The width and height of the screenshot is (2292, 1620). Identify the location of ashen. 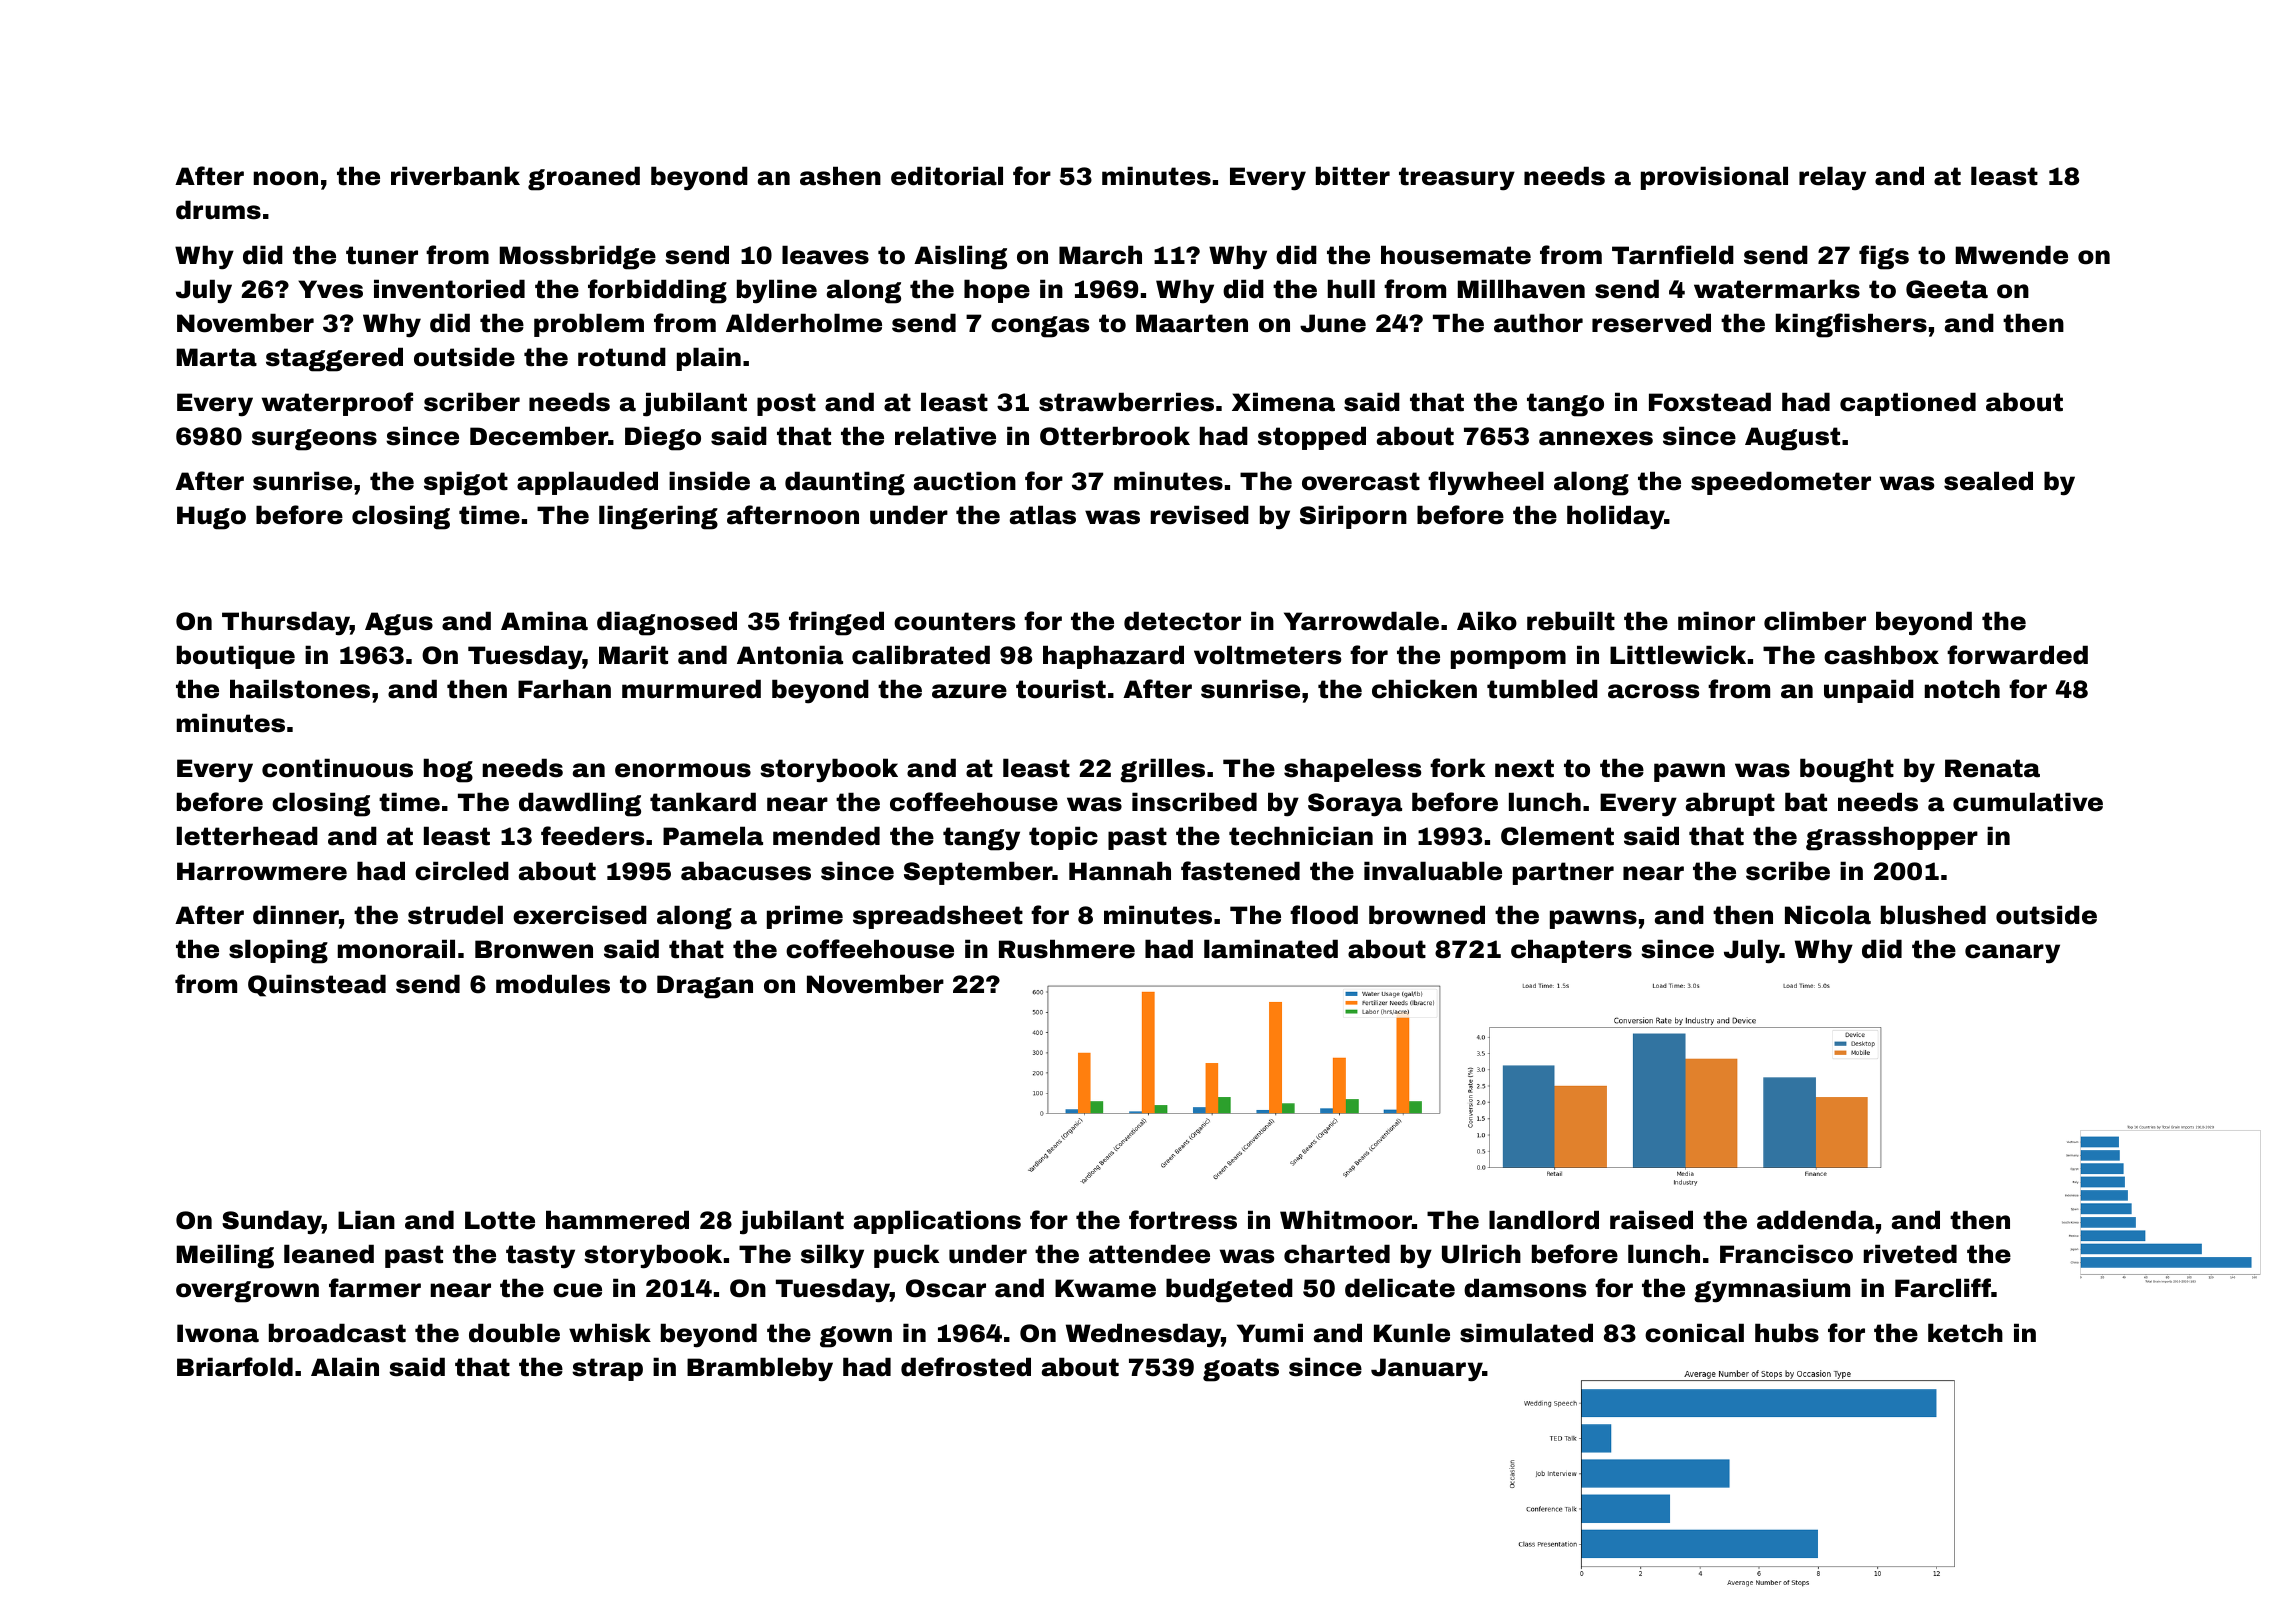
(840, 176).
